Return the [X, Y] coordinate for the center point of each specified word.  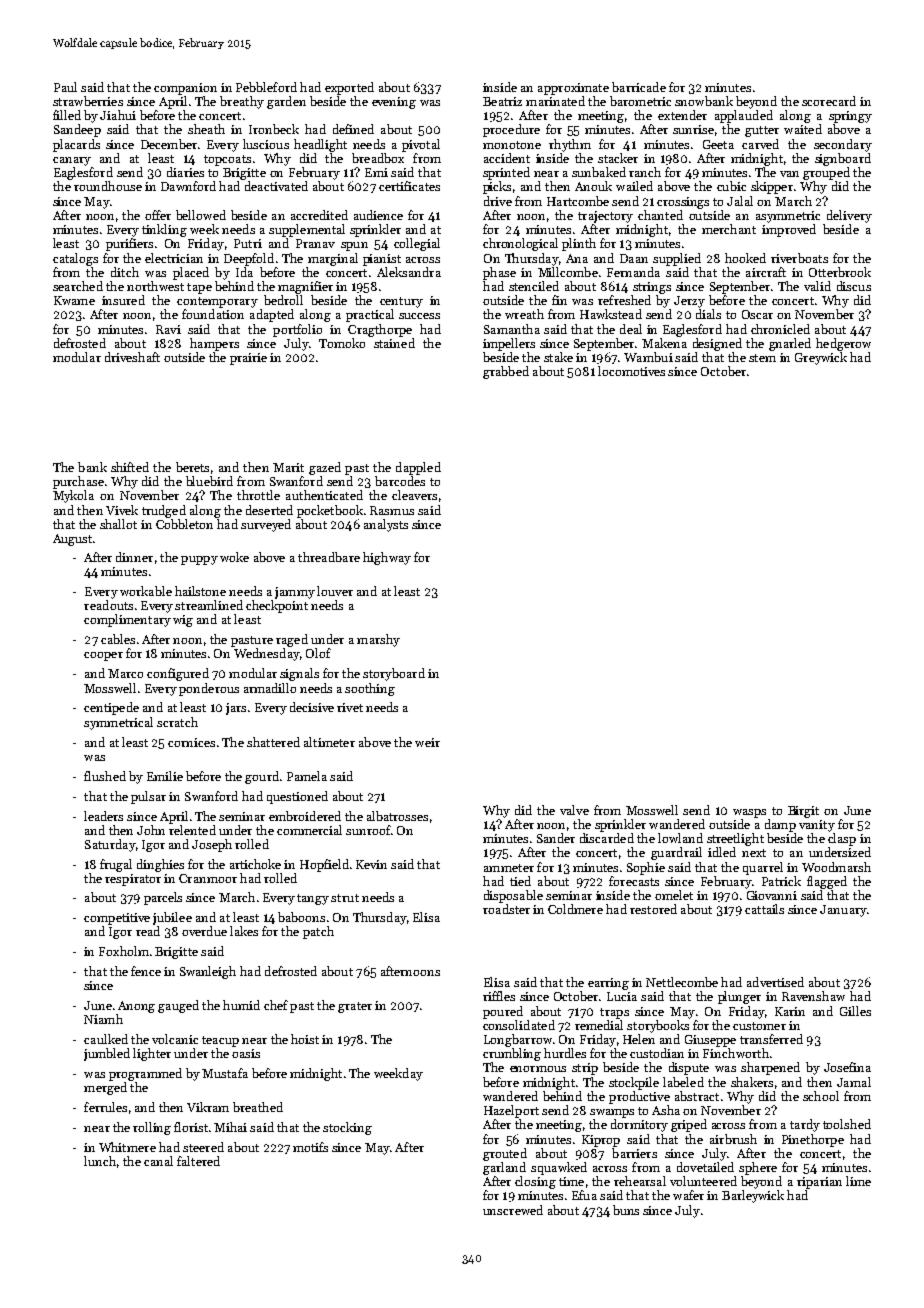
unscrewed [513, 1210]
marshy [378, 640]
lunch [100, 1161]
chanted [660, 215]
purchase [78, 482]
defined [353, 129]
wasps [749, 813]
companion [185, 89]
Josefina [847, 1067]
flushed [105, 776]
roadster [506, 909]
